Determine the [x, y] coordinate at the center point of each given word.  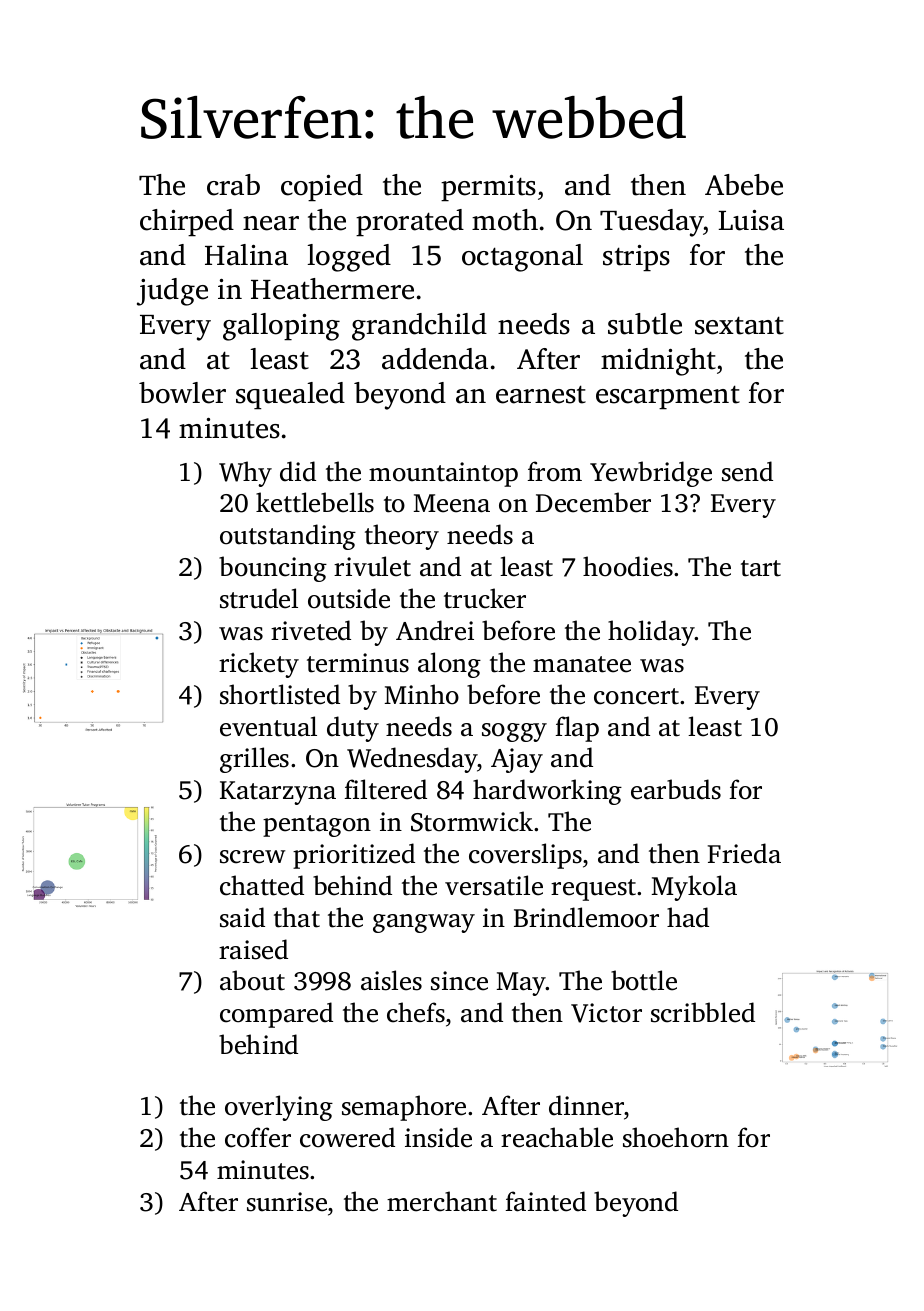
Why [245, 474]
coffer [258, 1137]
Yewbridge [651, 474]
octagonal [522, 258]
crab [233, 185]
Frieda [744, 853]
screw [252, 857]
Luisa [751, 220]
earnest [541, 394]
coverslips [525, 856]
